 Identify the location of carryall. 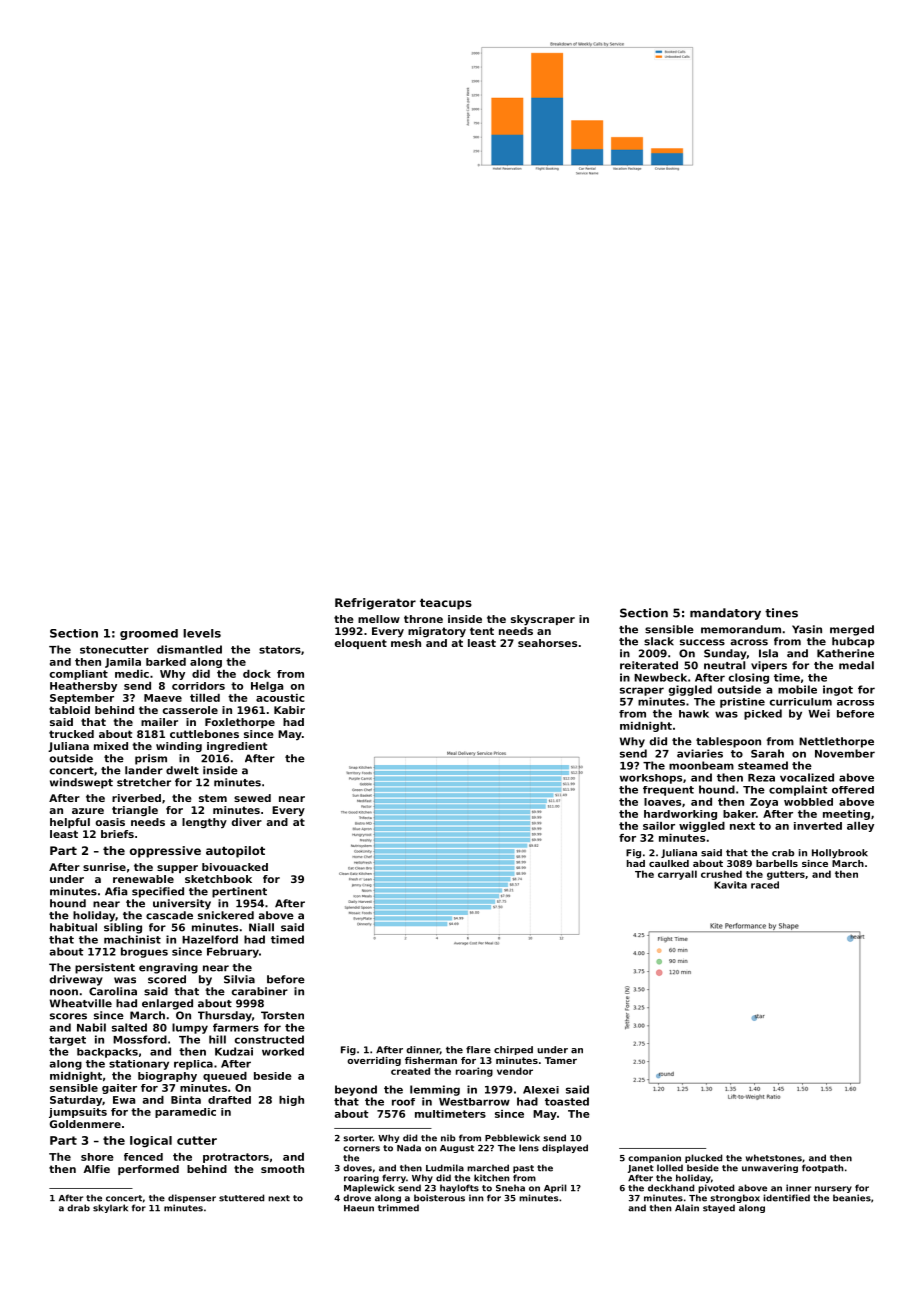
(677, 875).
